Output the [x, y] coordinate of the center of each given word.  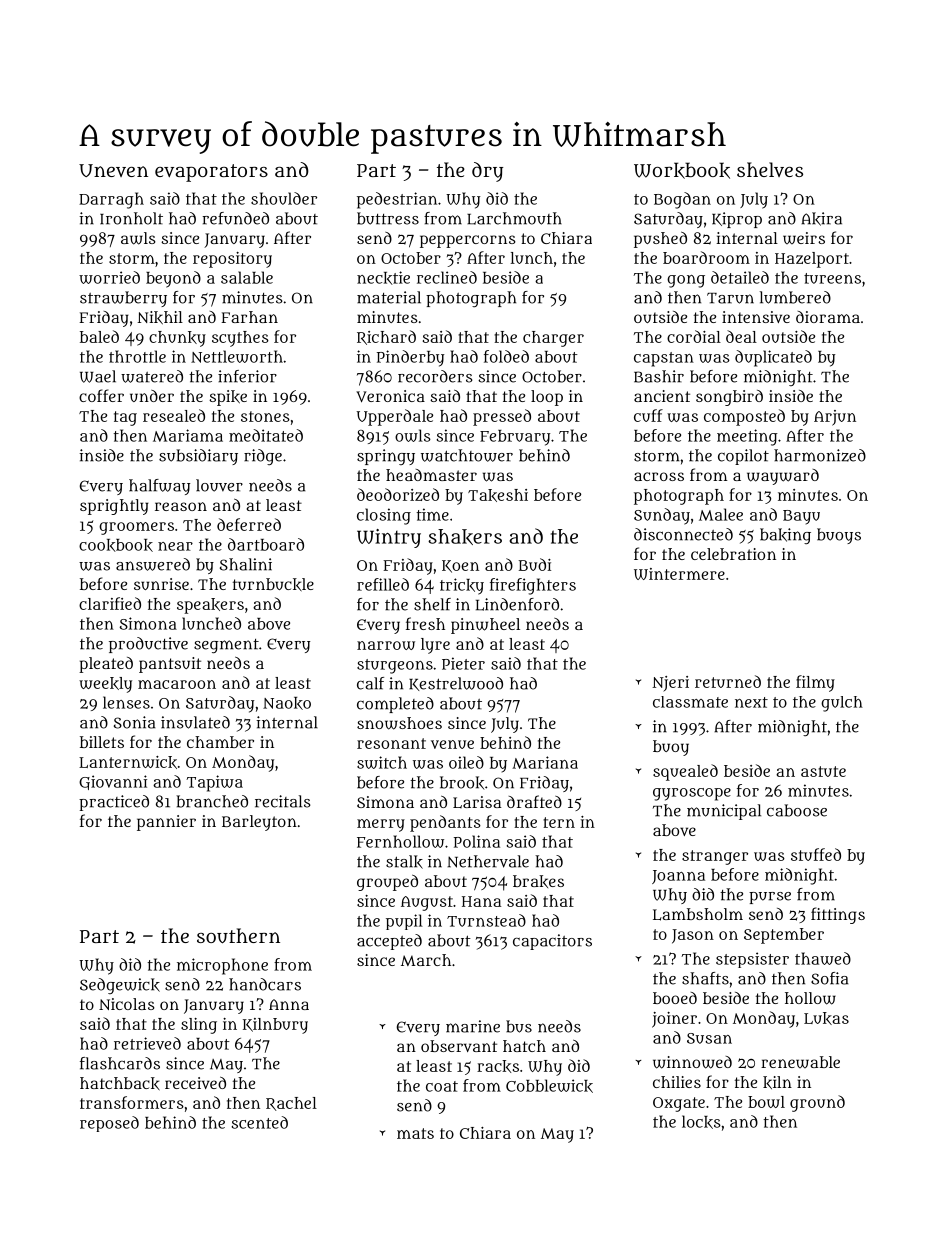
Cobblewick [549, 1086]
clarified [110, 603]
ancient [662, 396]
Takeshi [498, 495]
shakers [465, 537]
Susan [709, 1038]
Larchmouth [514, 218]
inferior [247, 376]
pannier [166, 823]
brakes [538, 881]
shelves [770, 169]
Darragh [111, 200]
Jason [693, 936]
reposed [109, 1124]
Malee [721, 514]
